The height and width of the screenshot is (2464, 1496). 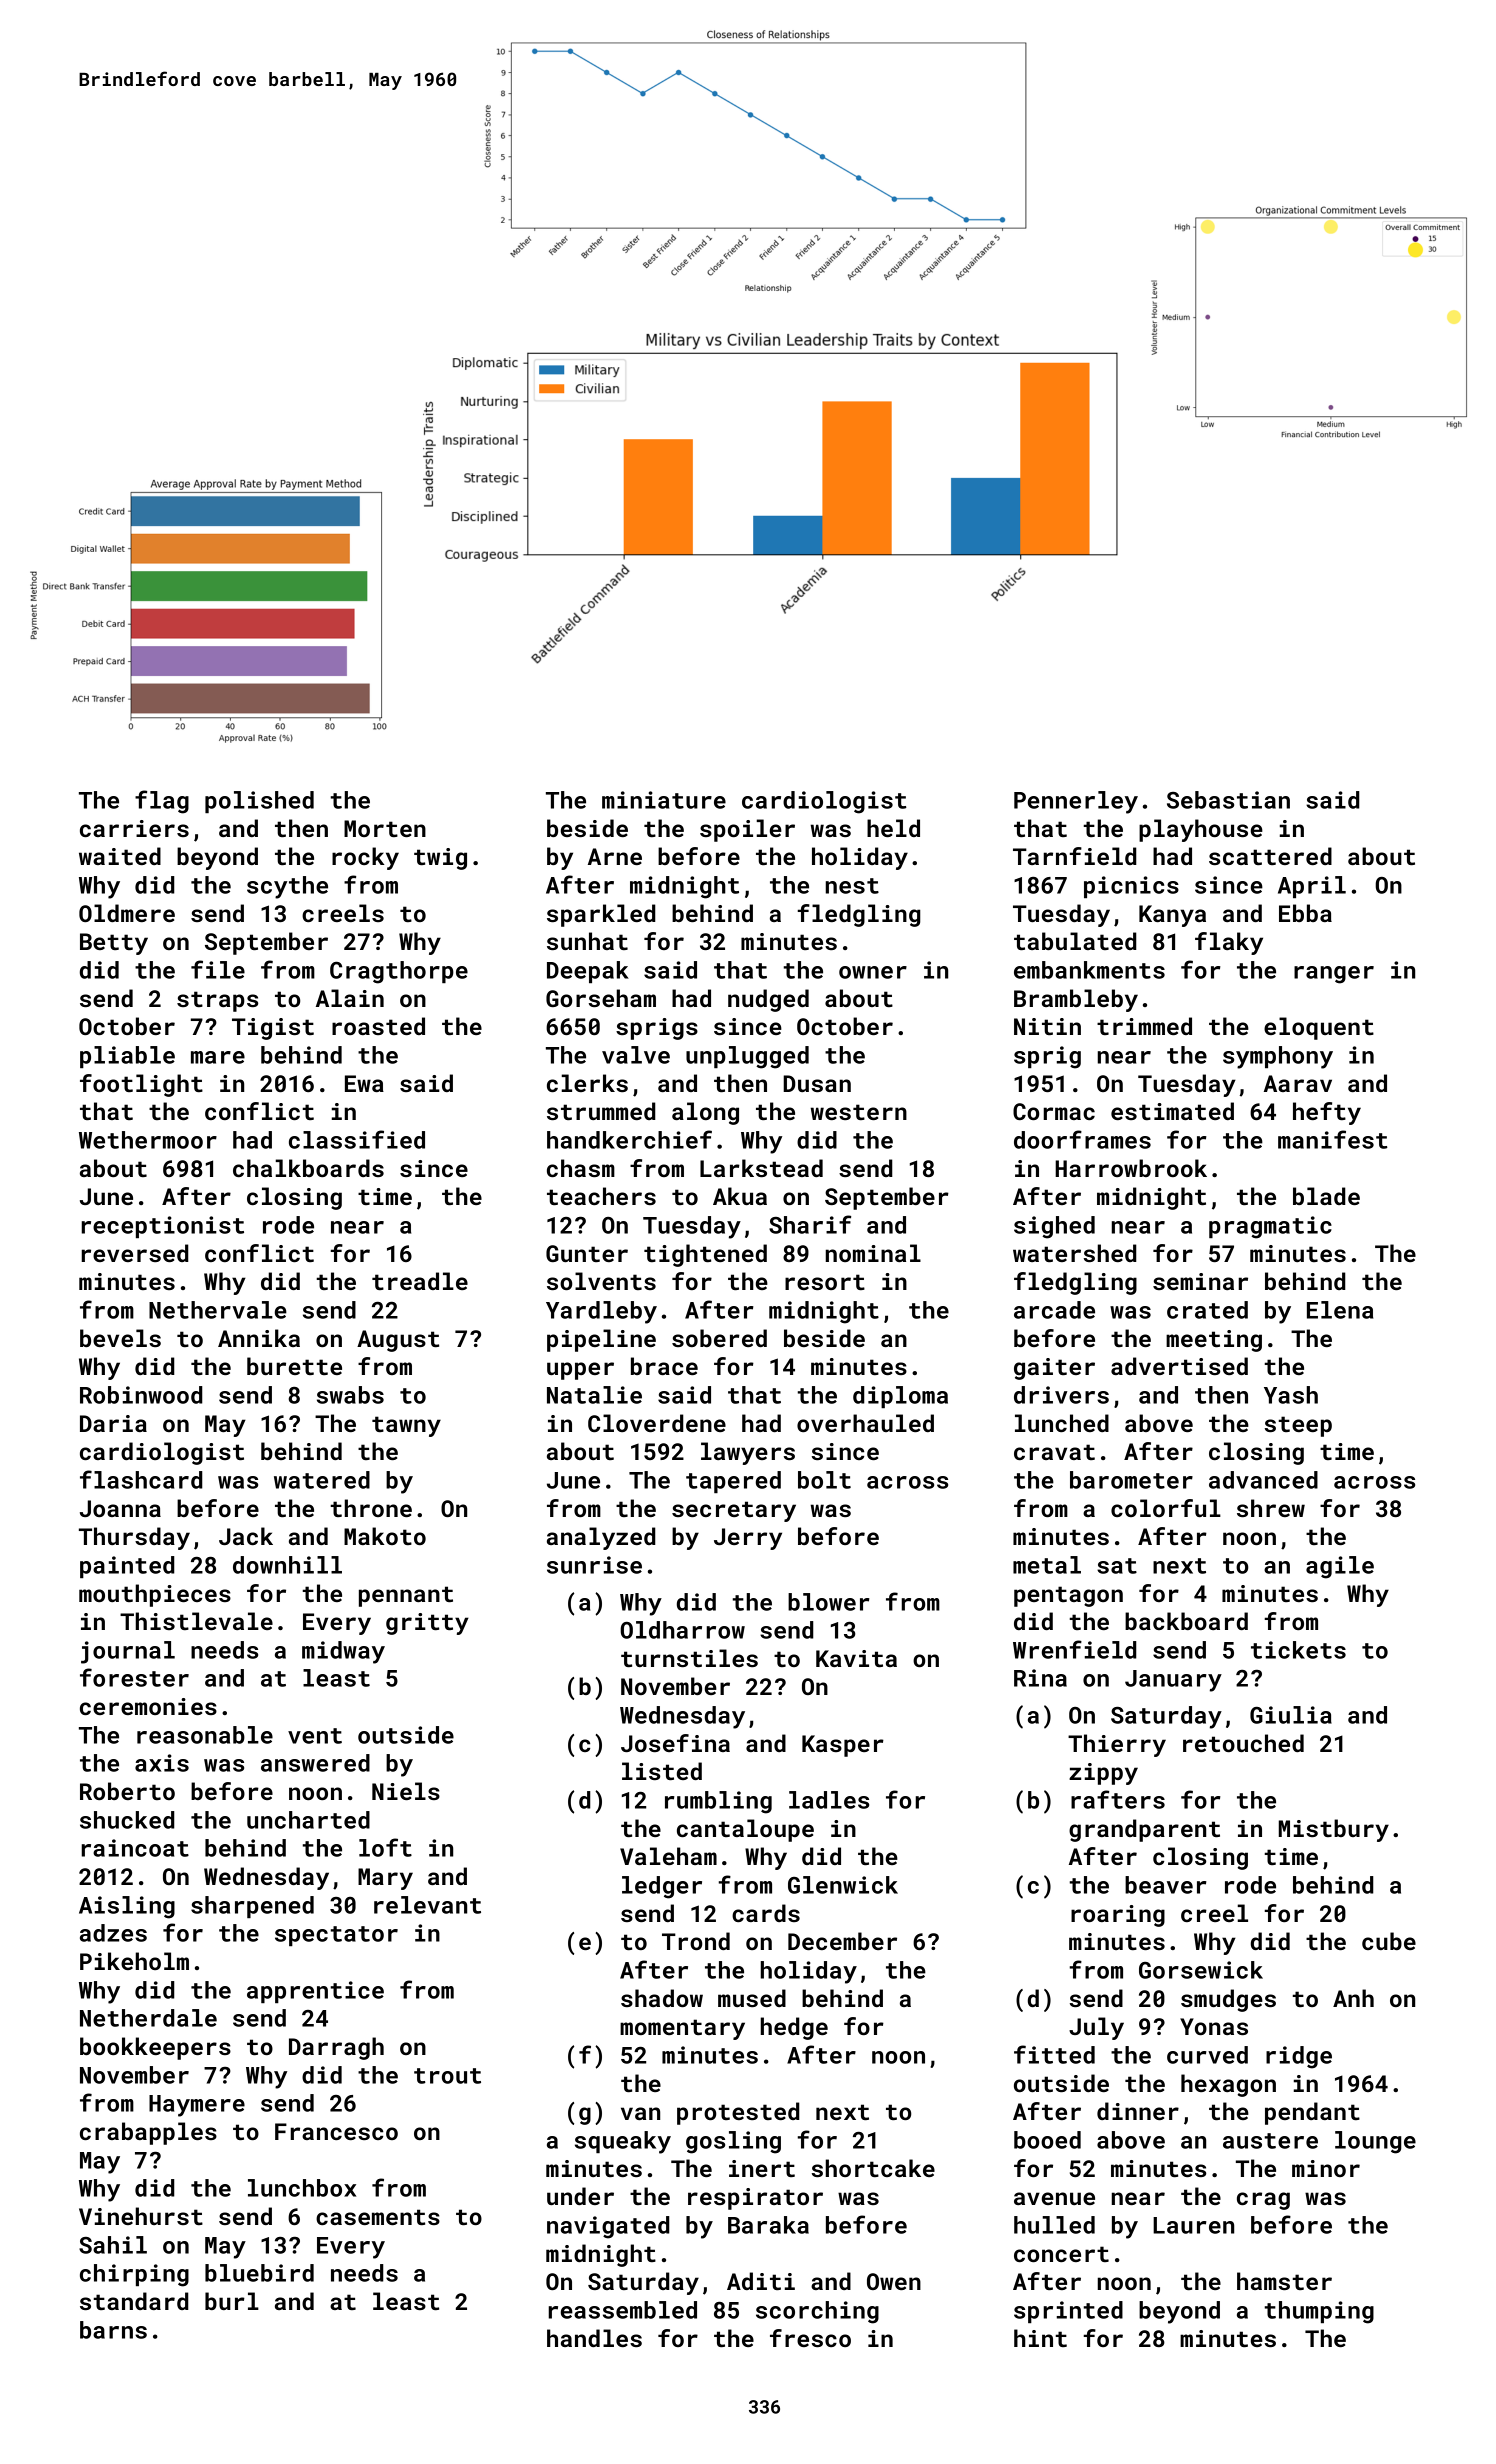 I want to click on Makoto, so click(x=385, y=1536).
